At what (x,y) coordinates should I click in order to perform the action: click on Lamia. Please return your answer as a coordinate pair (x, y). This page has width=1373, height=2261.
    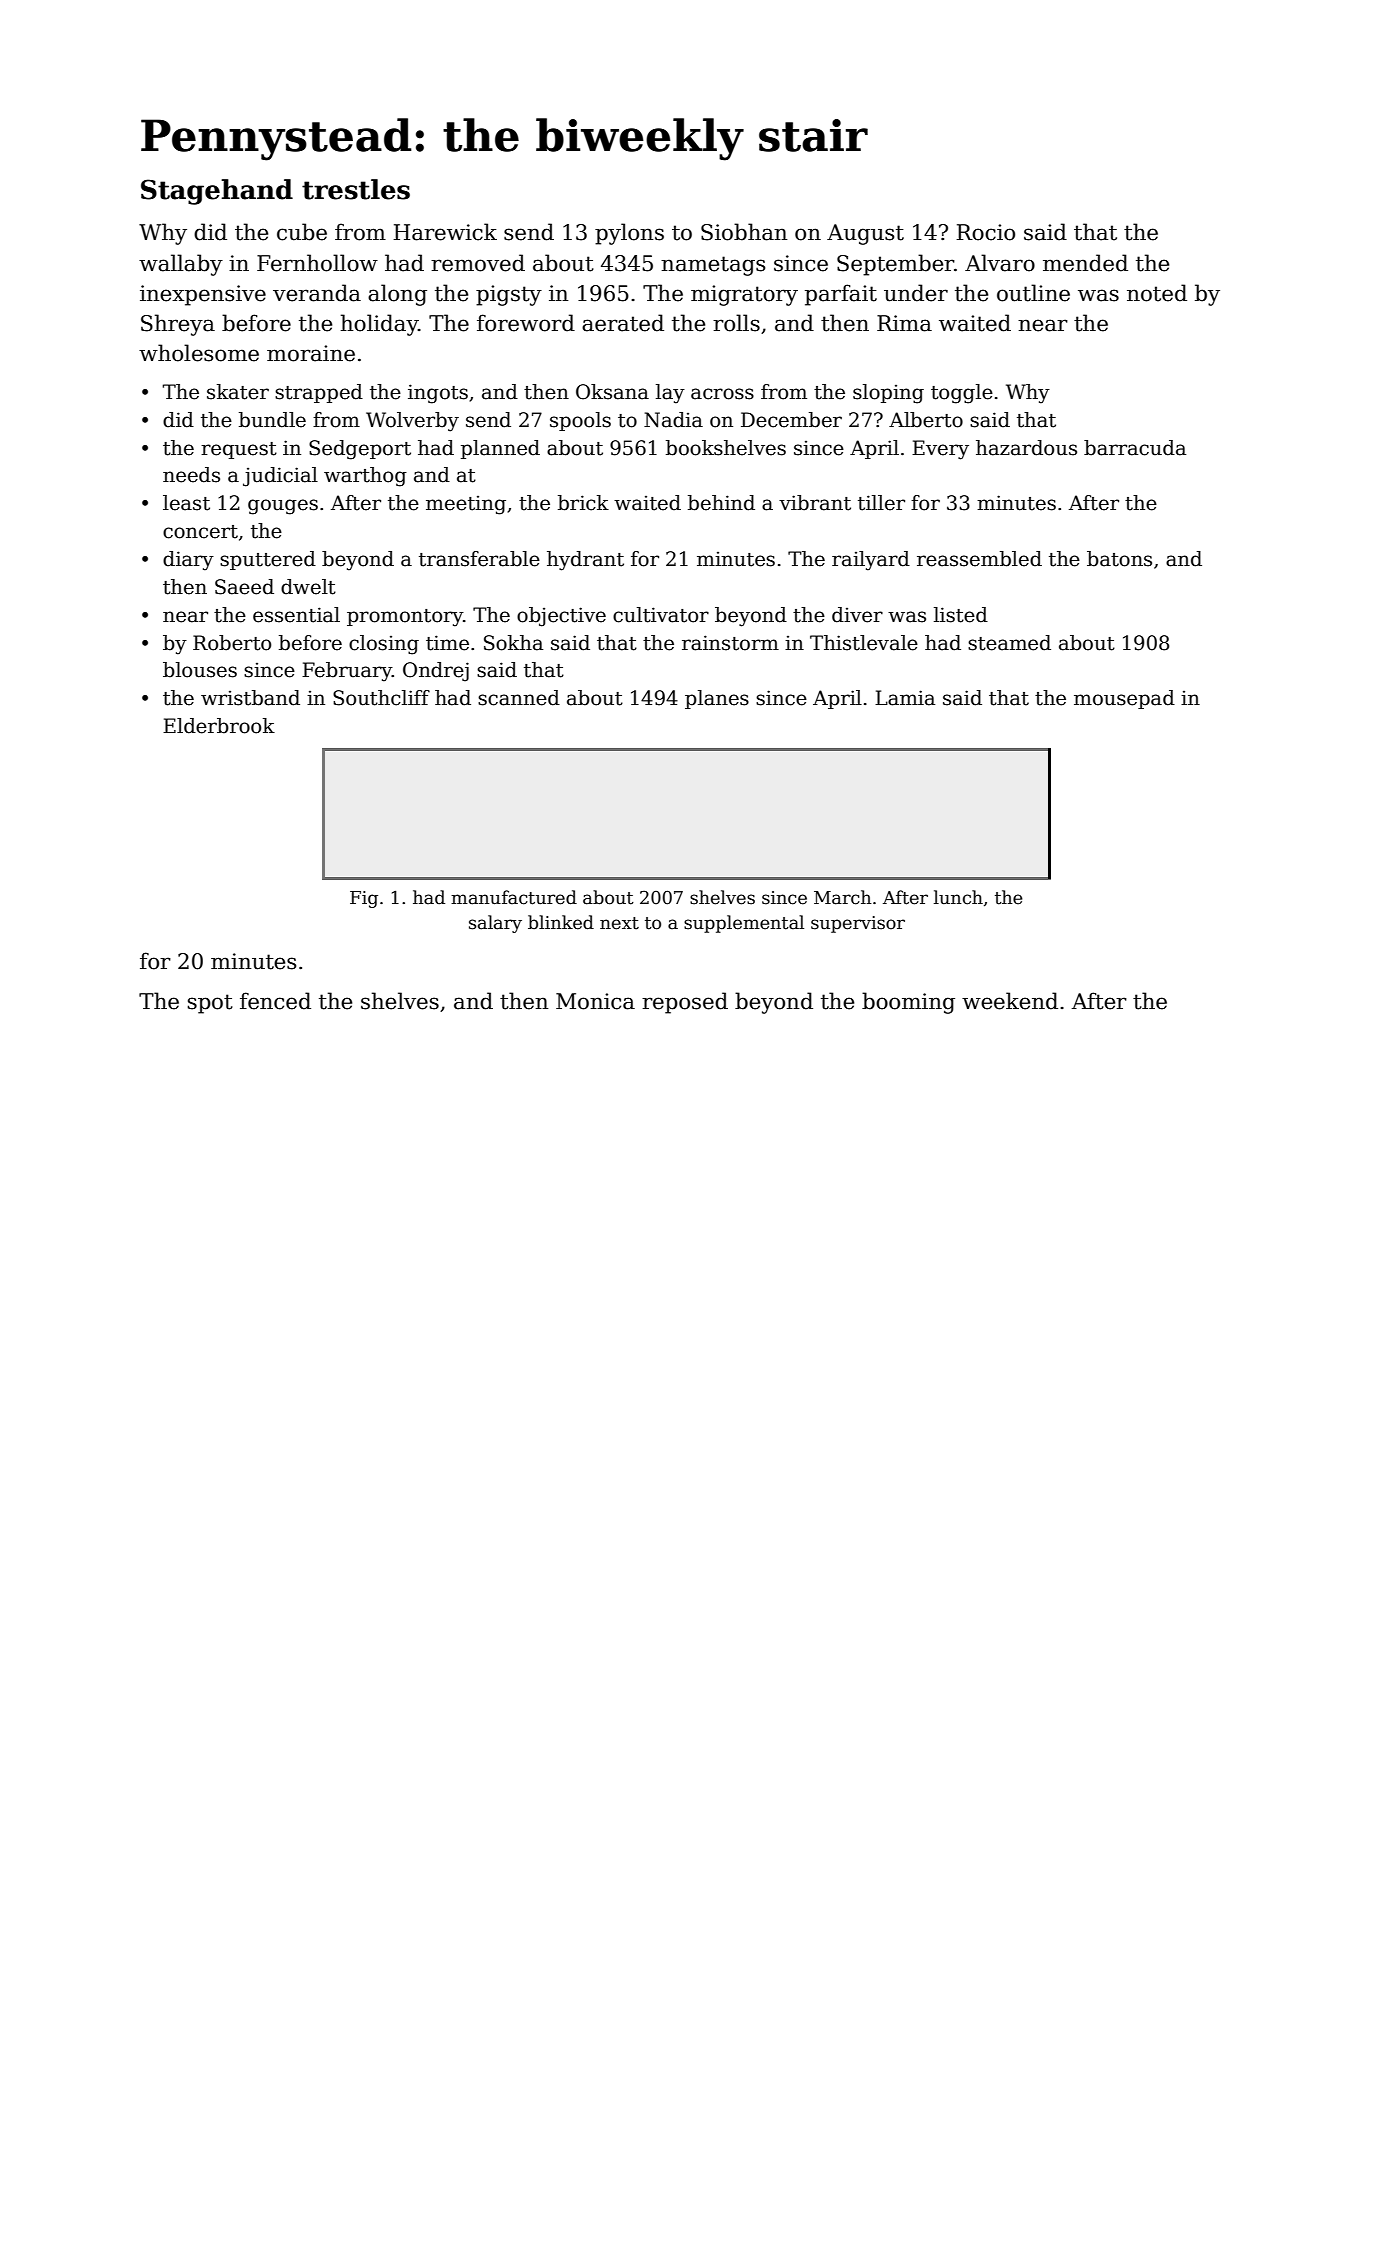
    Looking at the image, I should click on (905, 698).
